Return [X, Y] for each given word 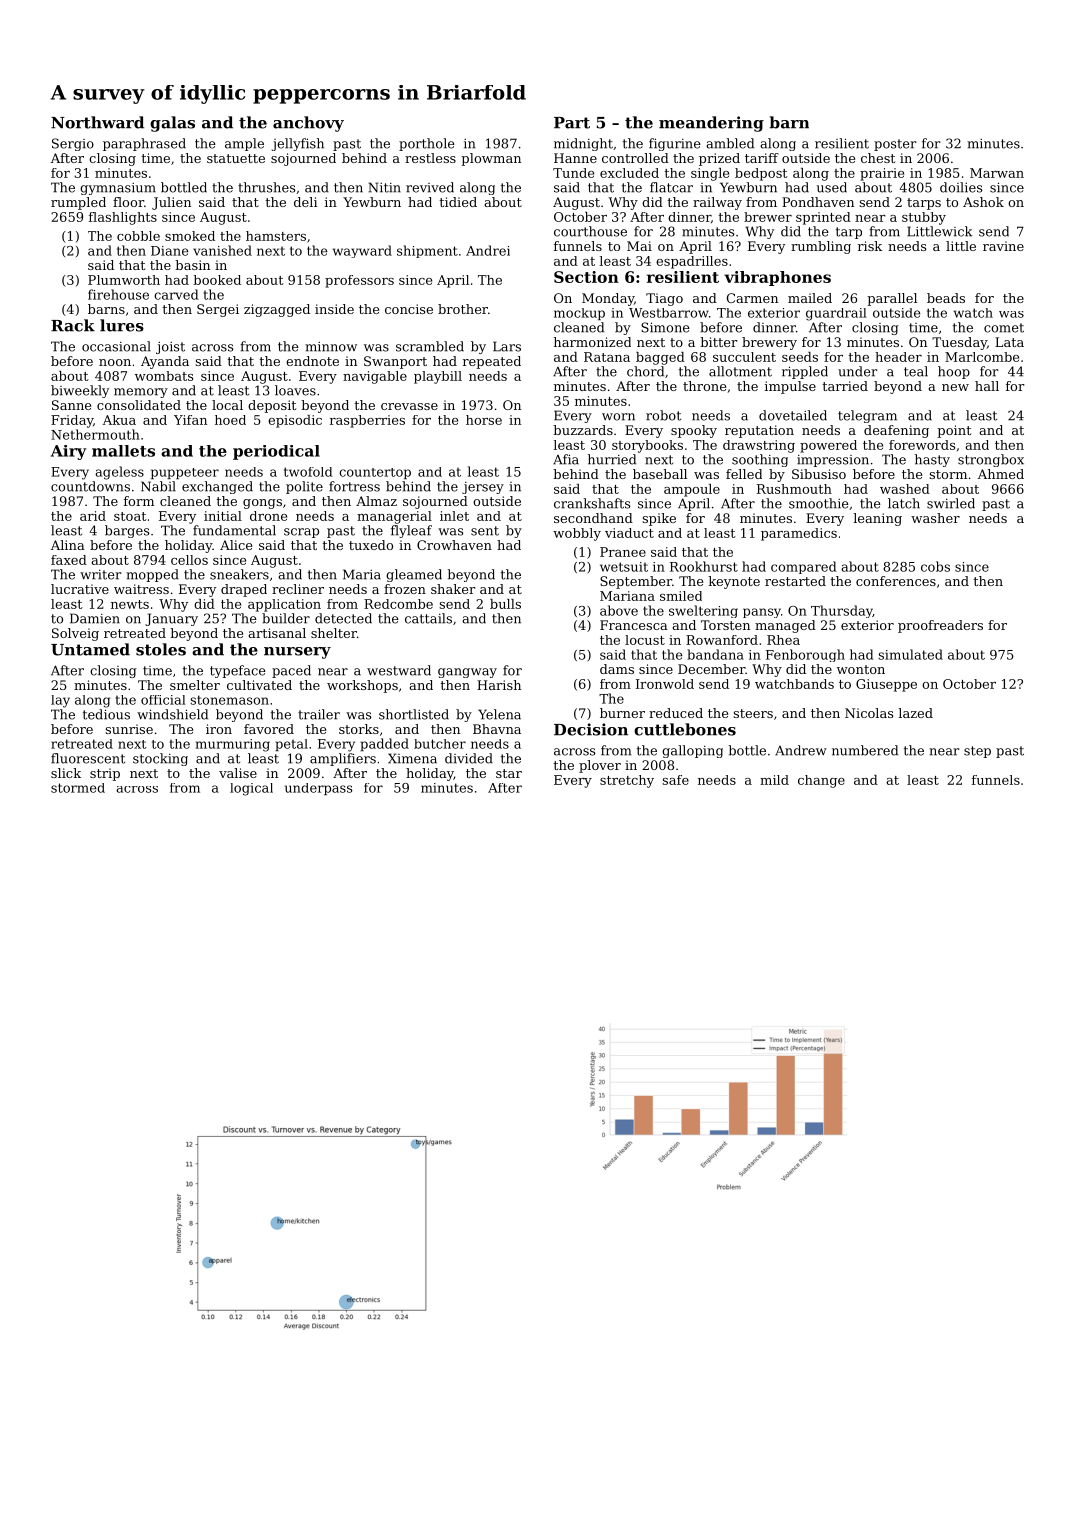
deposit [272, 406]
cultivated [259, 685]
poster [895, 145]
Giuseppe [886, 685]
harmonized [592, 342]
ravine [1003, 246]
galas [172, 124]
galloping [692, 751]
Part [572, 123]
